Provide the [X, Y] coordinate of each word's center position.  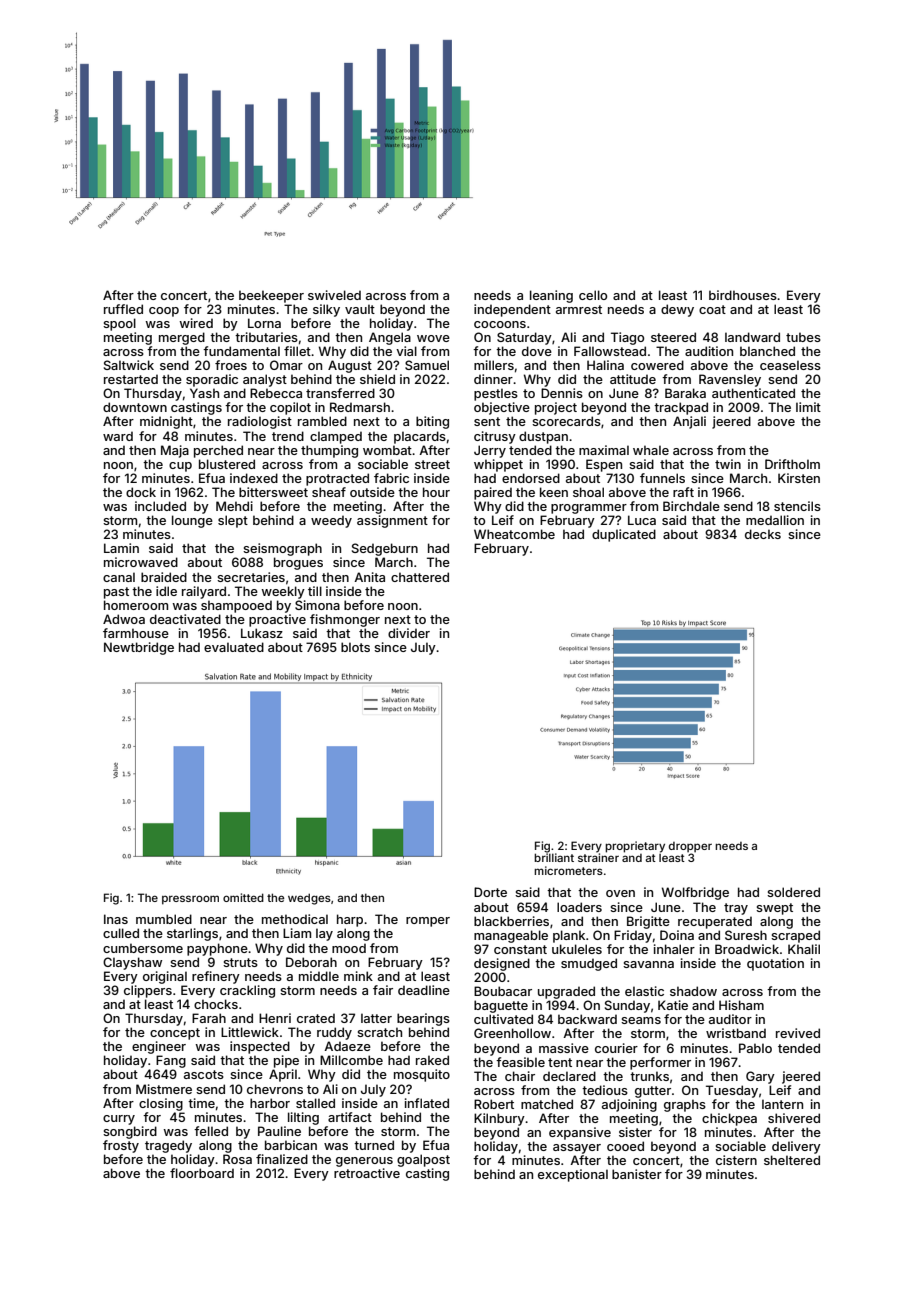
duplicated [624, 535]
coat [712, 309]
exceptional [573, 1175]
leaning [551, 296]
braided [164, 577]
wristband [736, 1033]
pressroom [190, 900]
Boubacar [503, 991]
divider [409, 633]
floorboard [202, 1173]
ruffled [123, 309]
